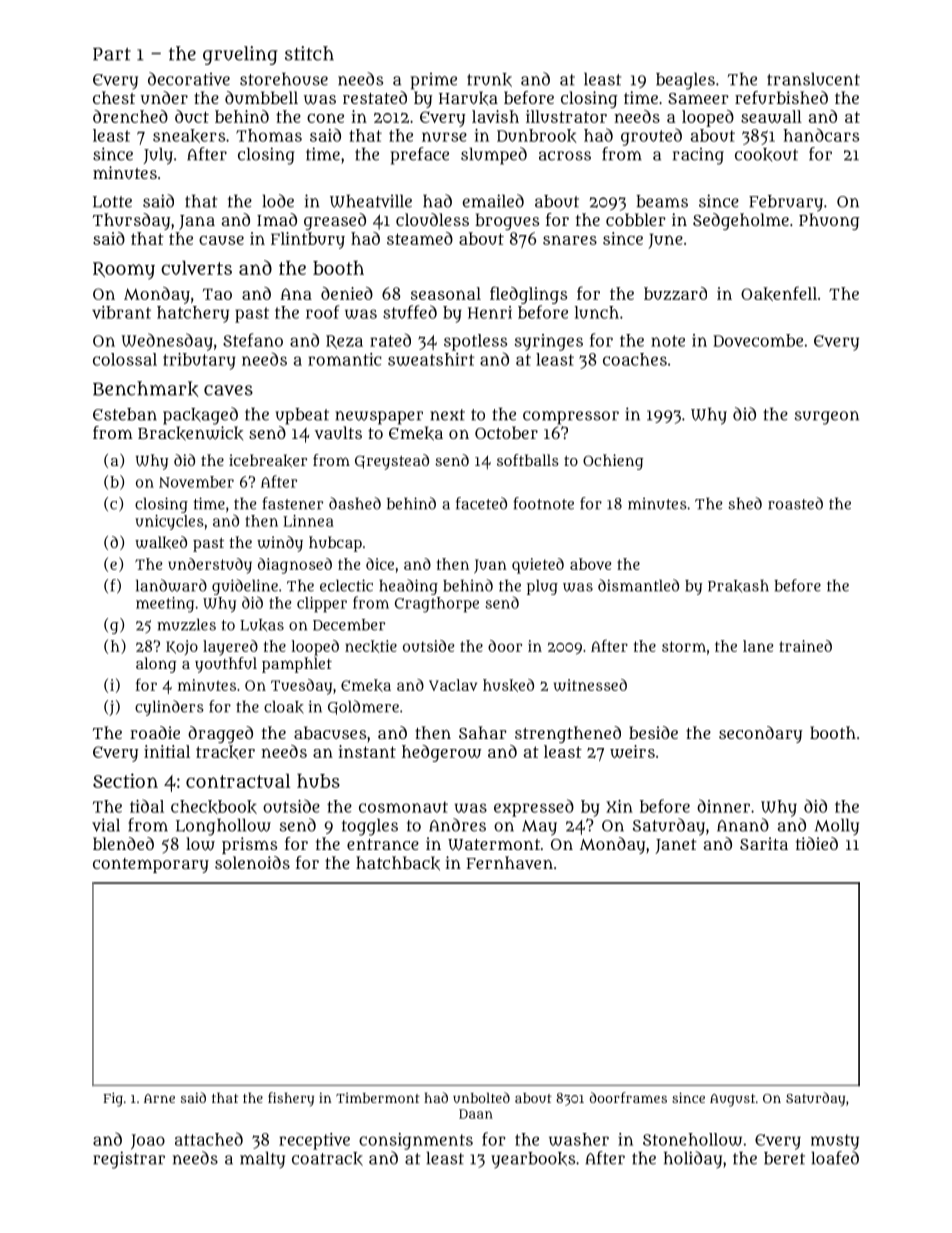 The width and height of the screenshot is (952, 1233). Describe the element at coordinates (481, 1097) in the screenshot. I see `unbolted` at that location.
